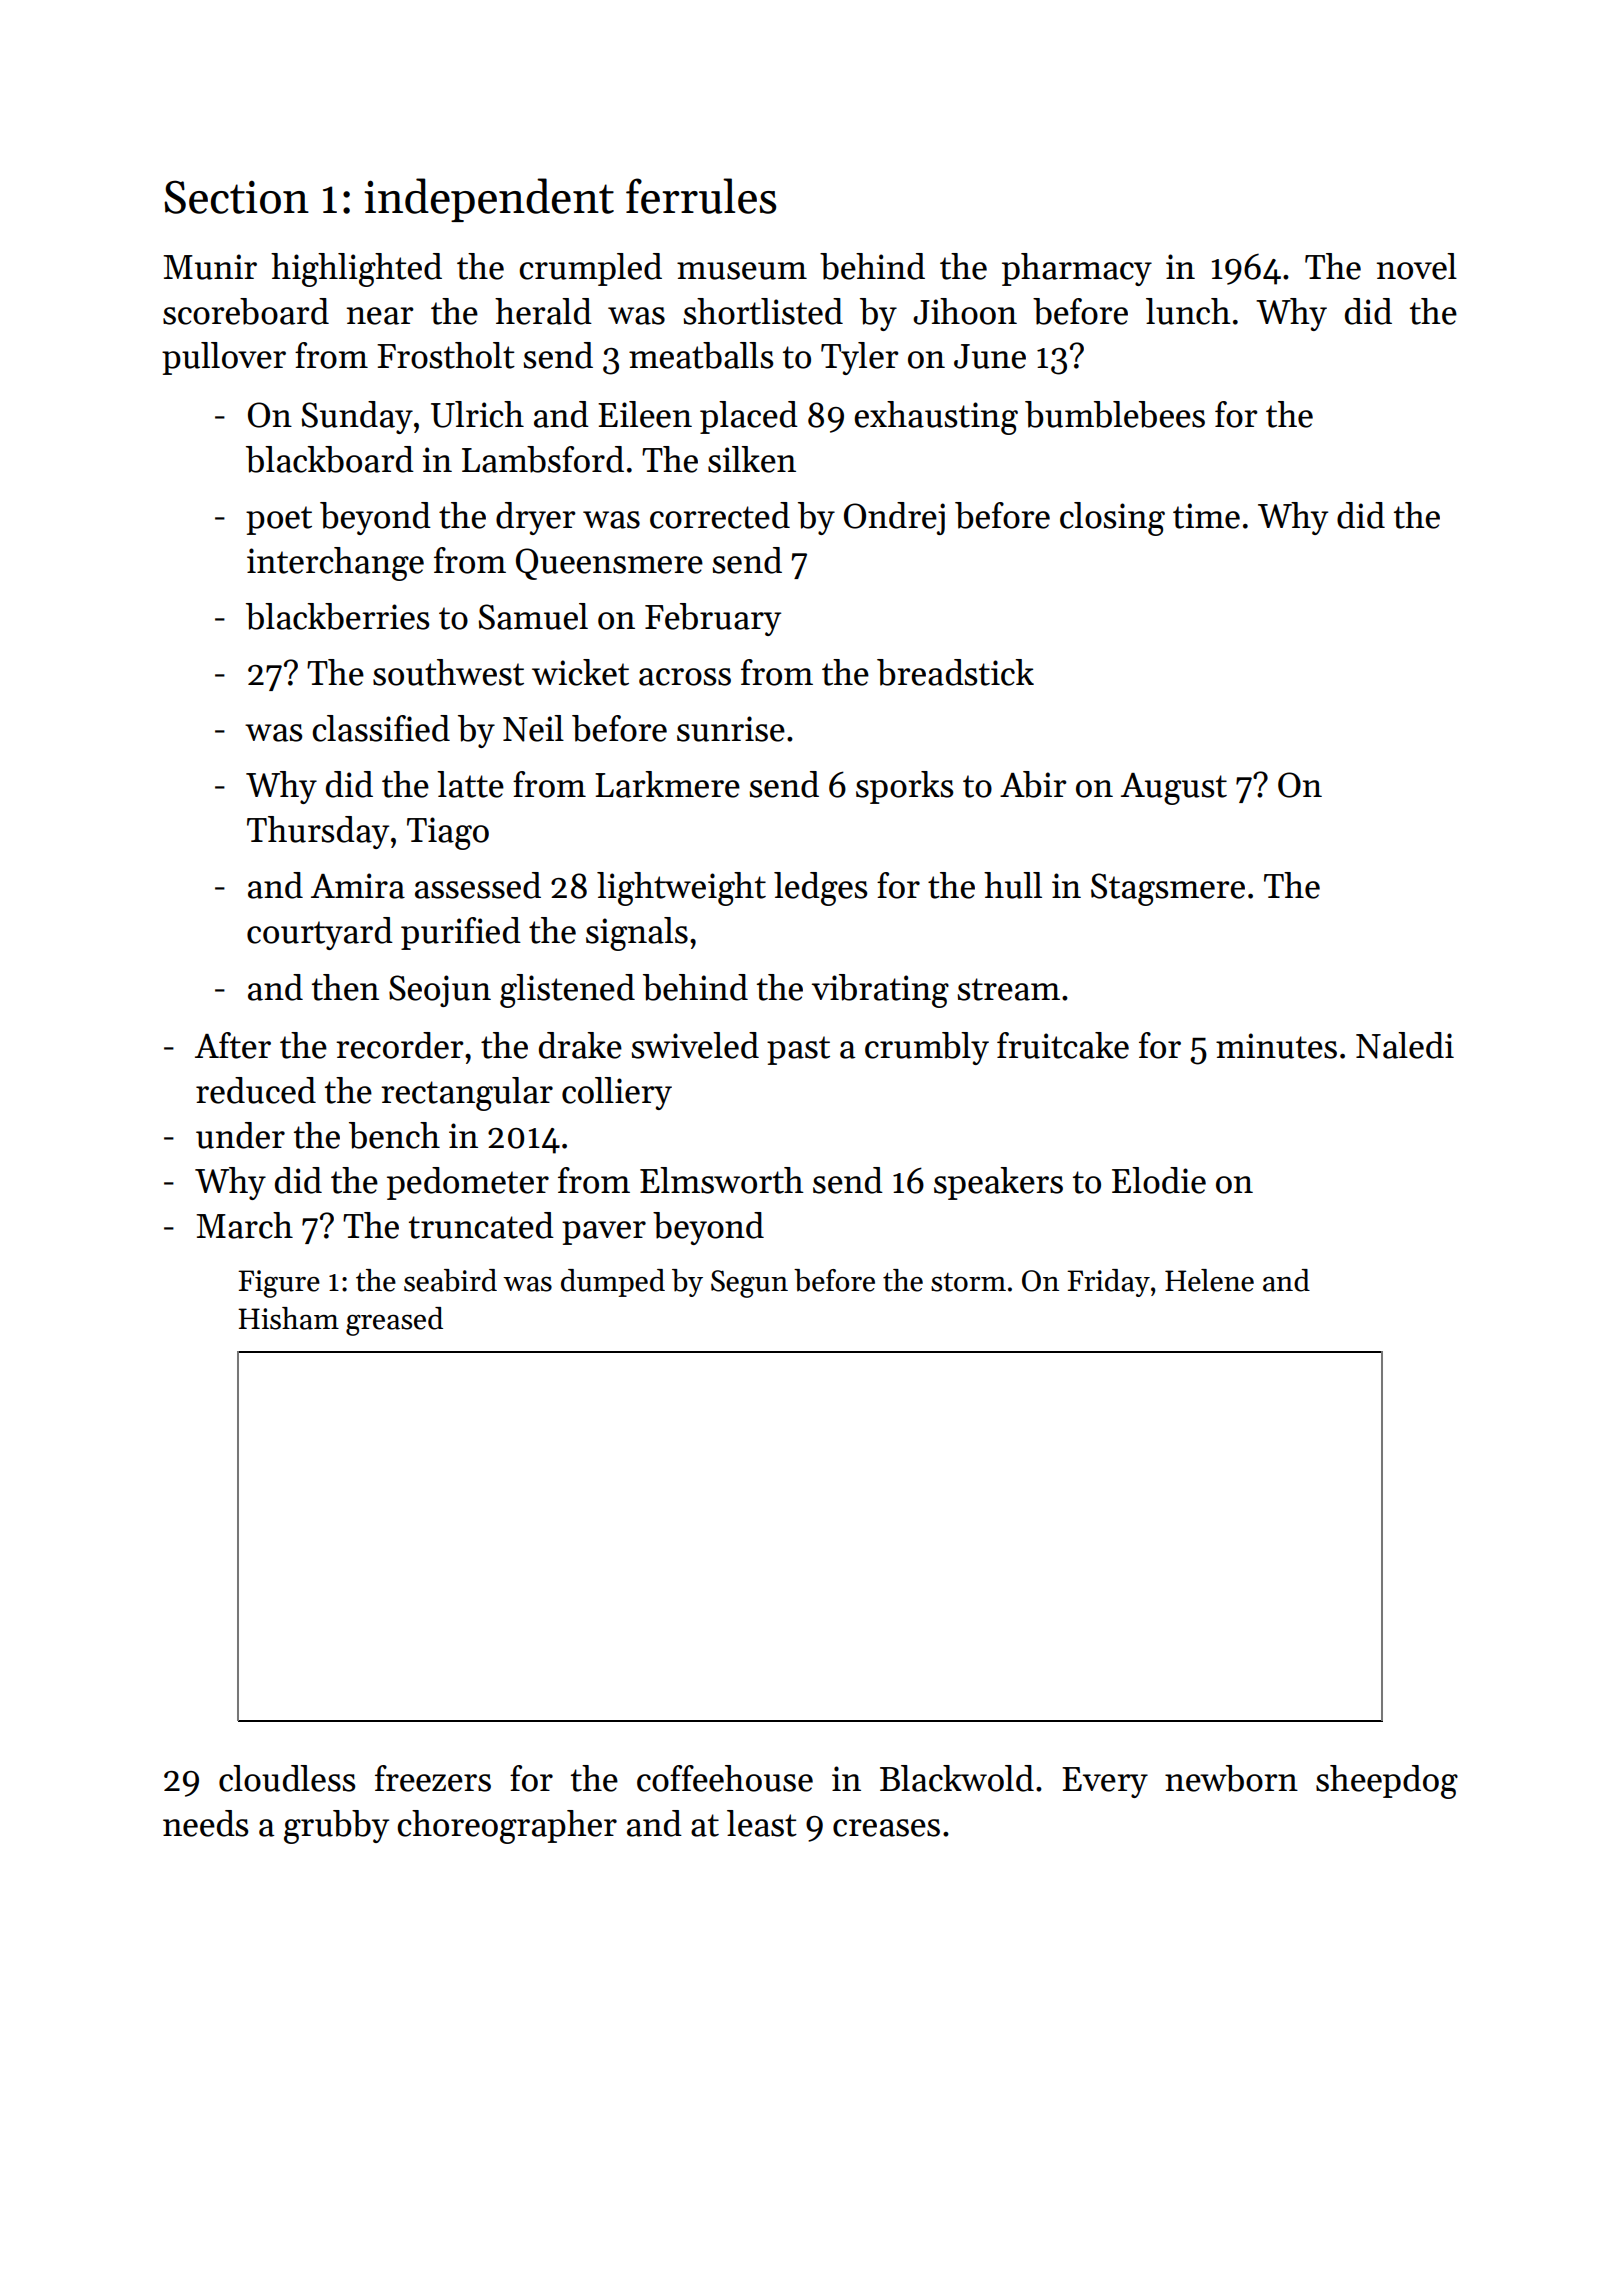  I want to click on creases, so click(886, 1828).
